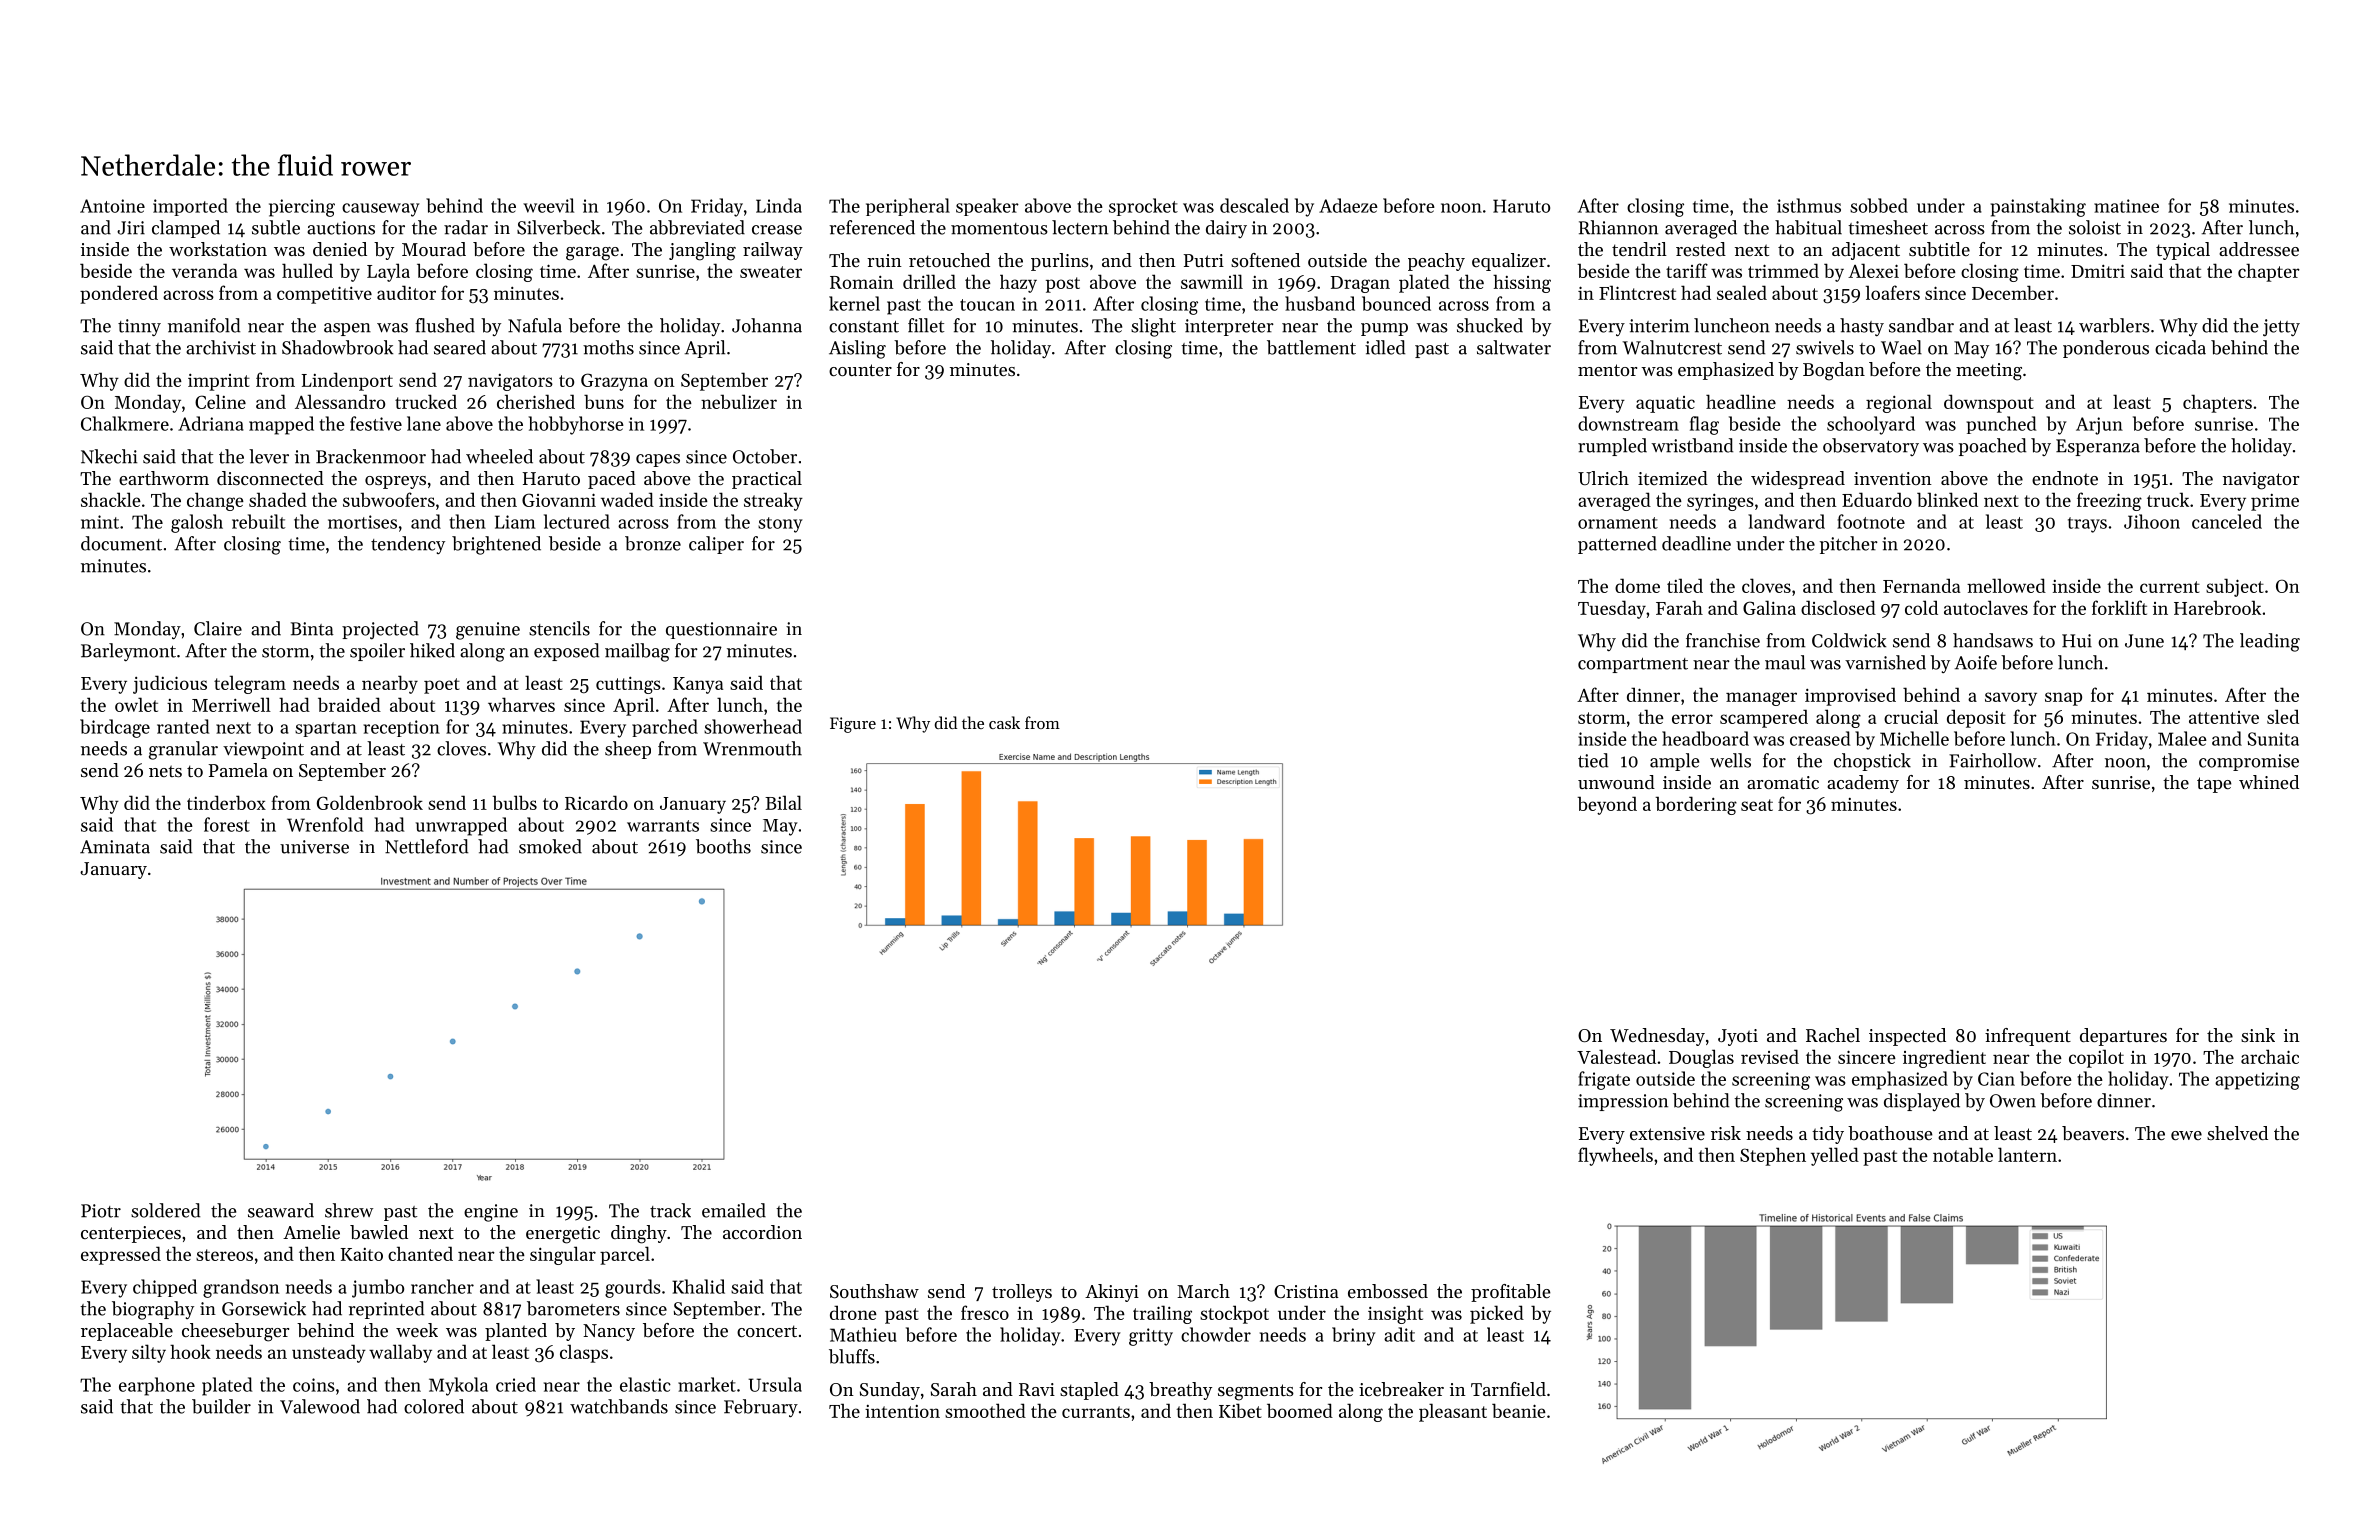 The width and height of the page is (2380, 1540). What do you see at coordinates (1004, 722) in the page?
I see `cask` at bounding box center [1004, 722].
